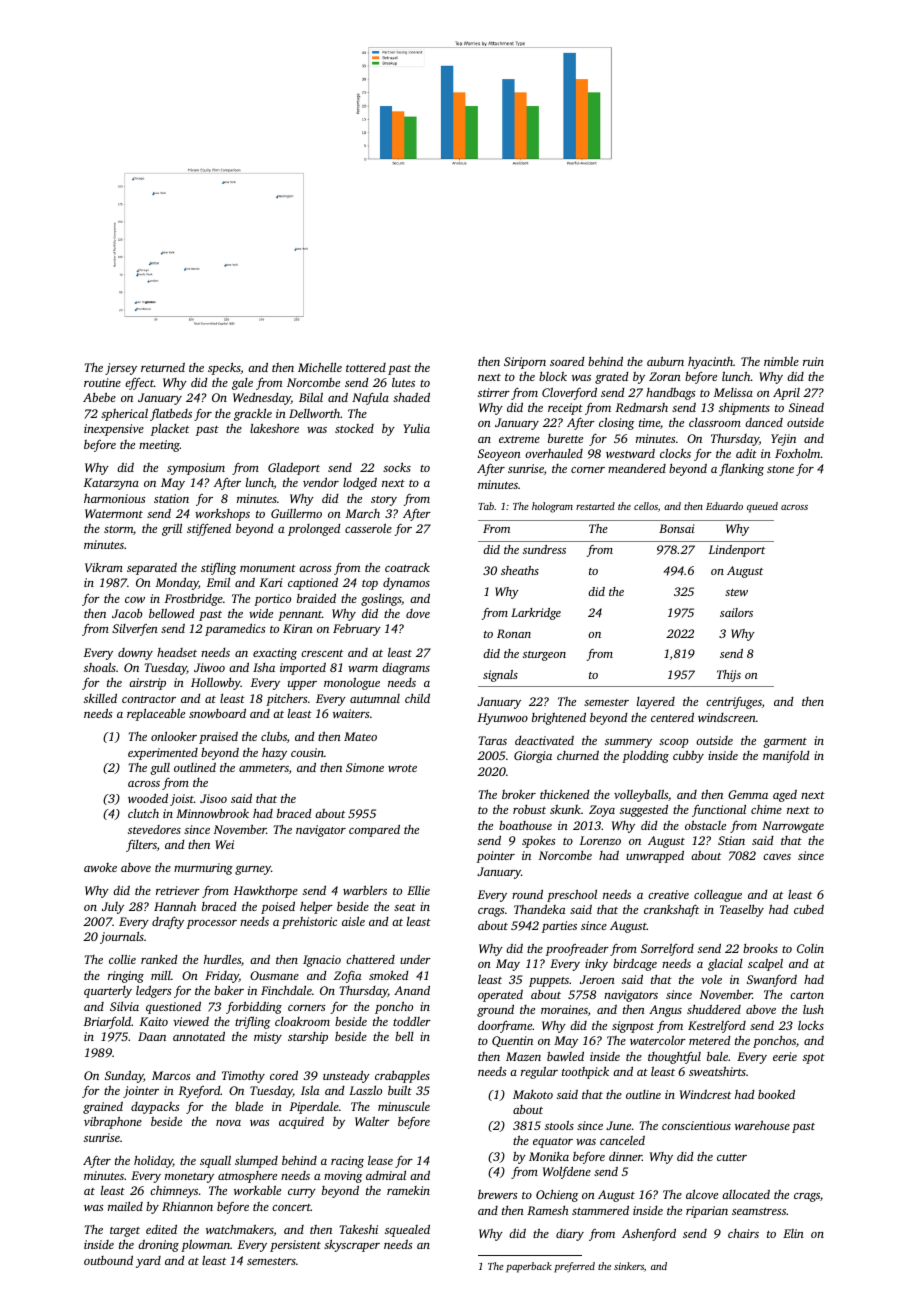 The image size is (908, 1316). What do you see at coordinates (625, 1156) in the screenshot?
I see `dinner` at bounding box center [625, 1156].
